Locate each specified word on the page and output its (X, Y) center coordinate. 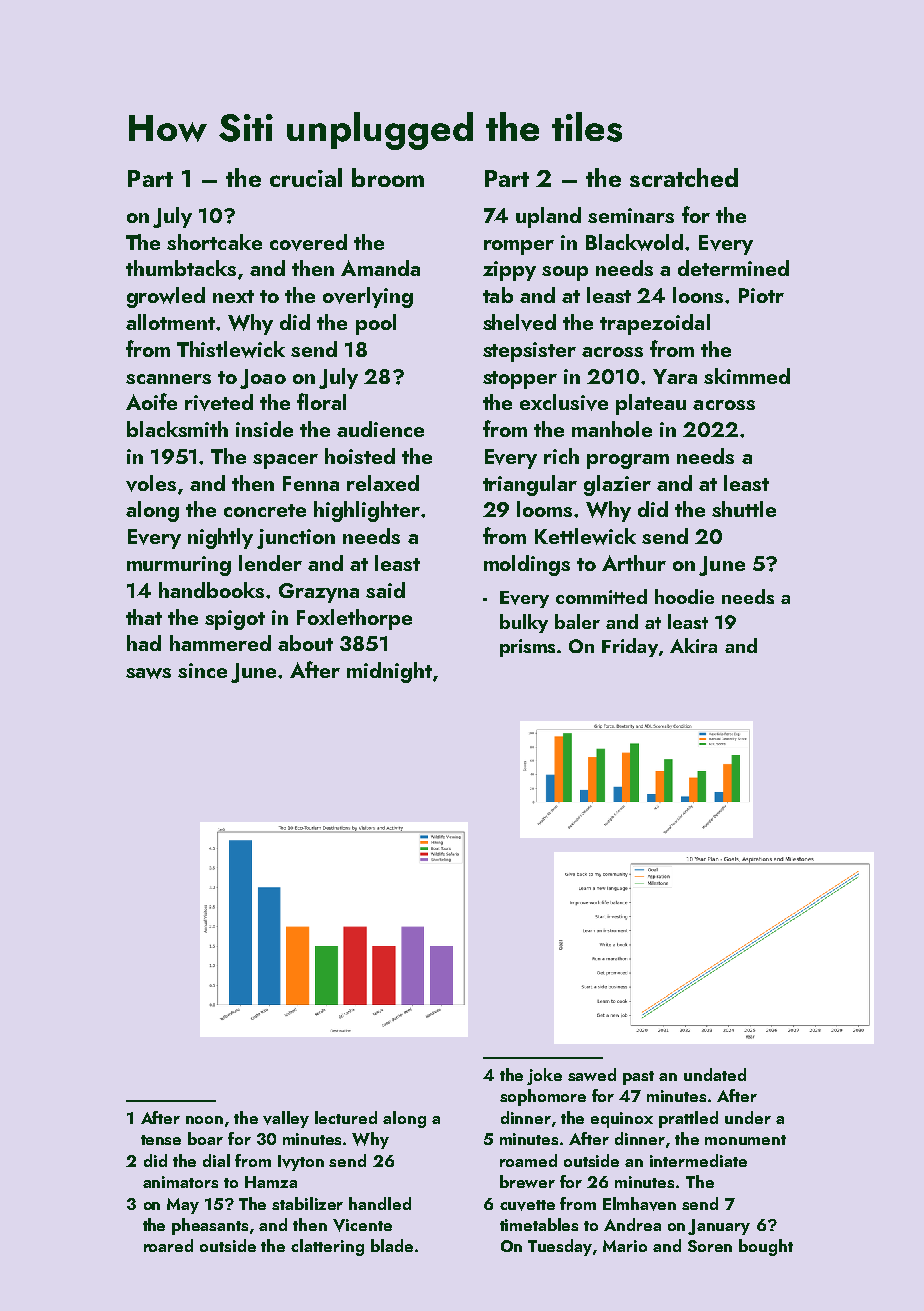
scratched (684, 177)
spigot (235, 620)
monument (745, 1140)
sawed (592, 1074)
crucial (306, 177)
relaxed (383, 483)
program (628, 461)
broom (388, 177)
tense (161, 1140)
